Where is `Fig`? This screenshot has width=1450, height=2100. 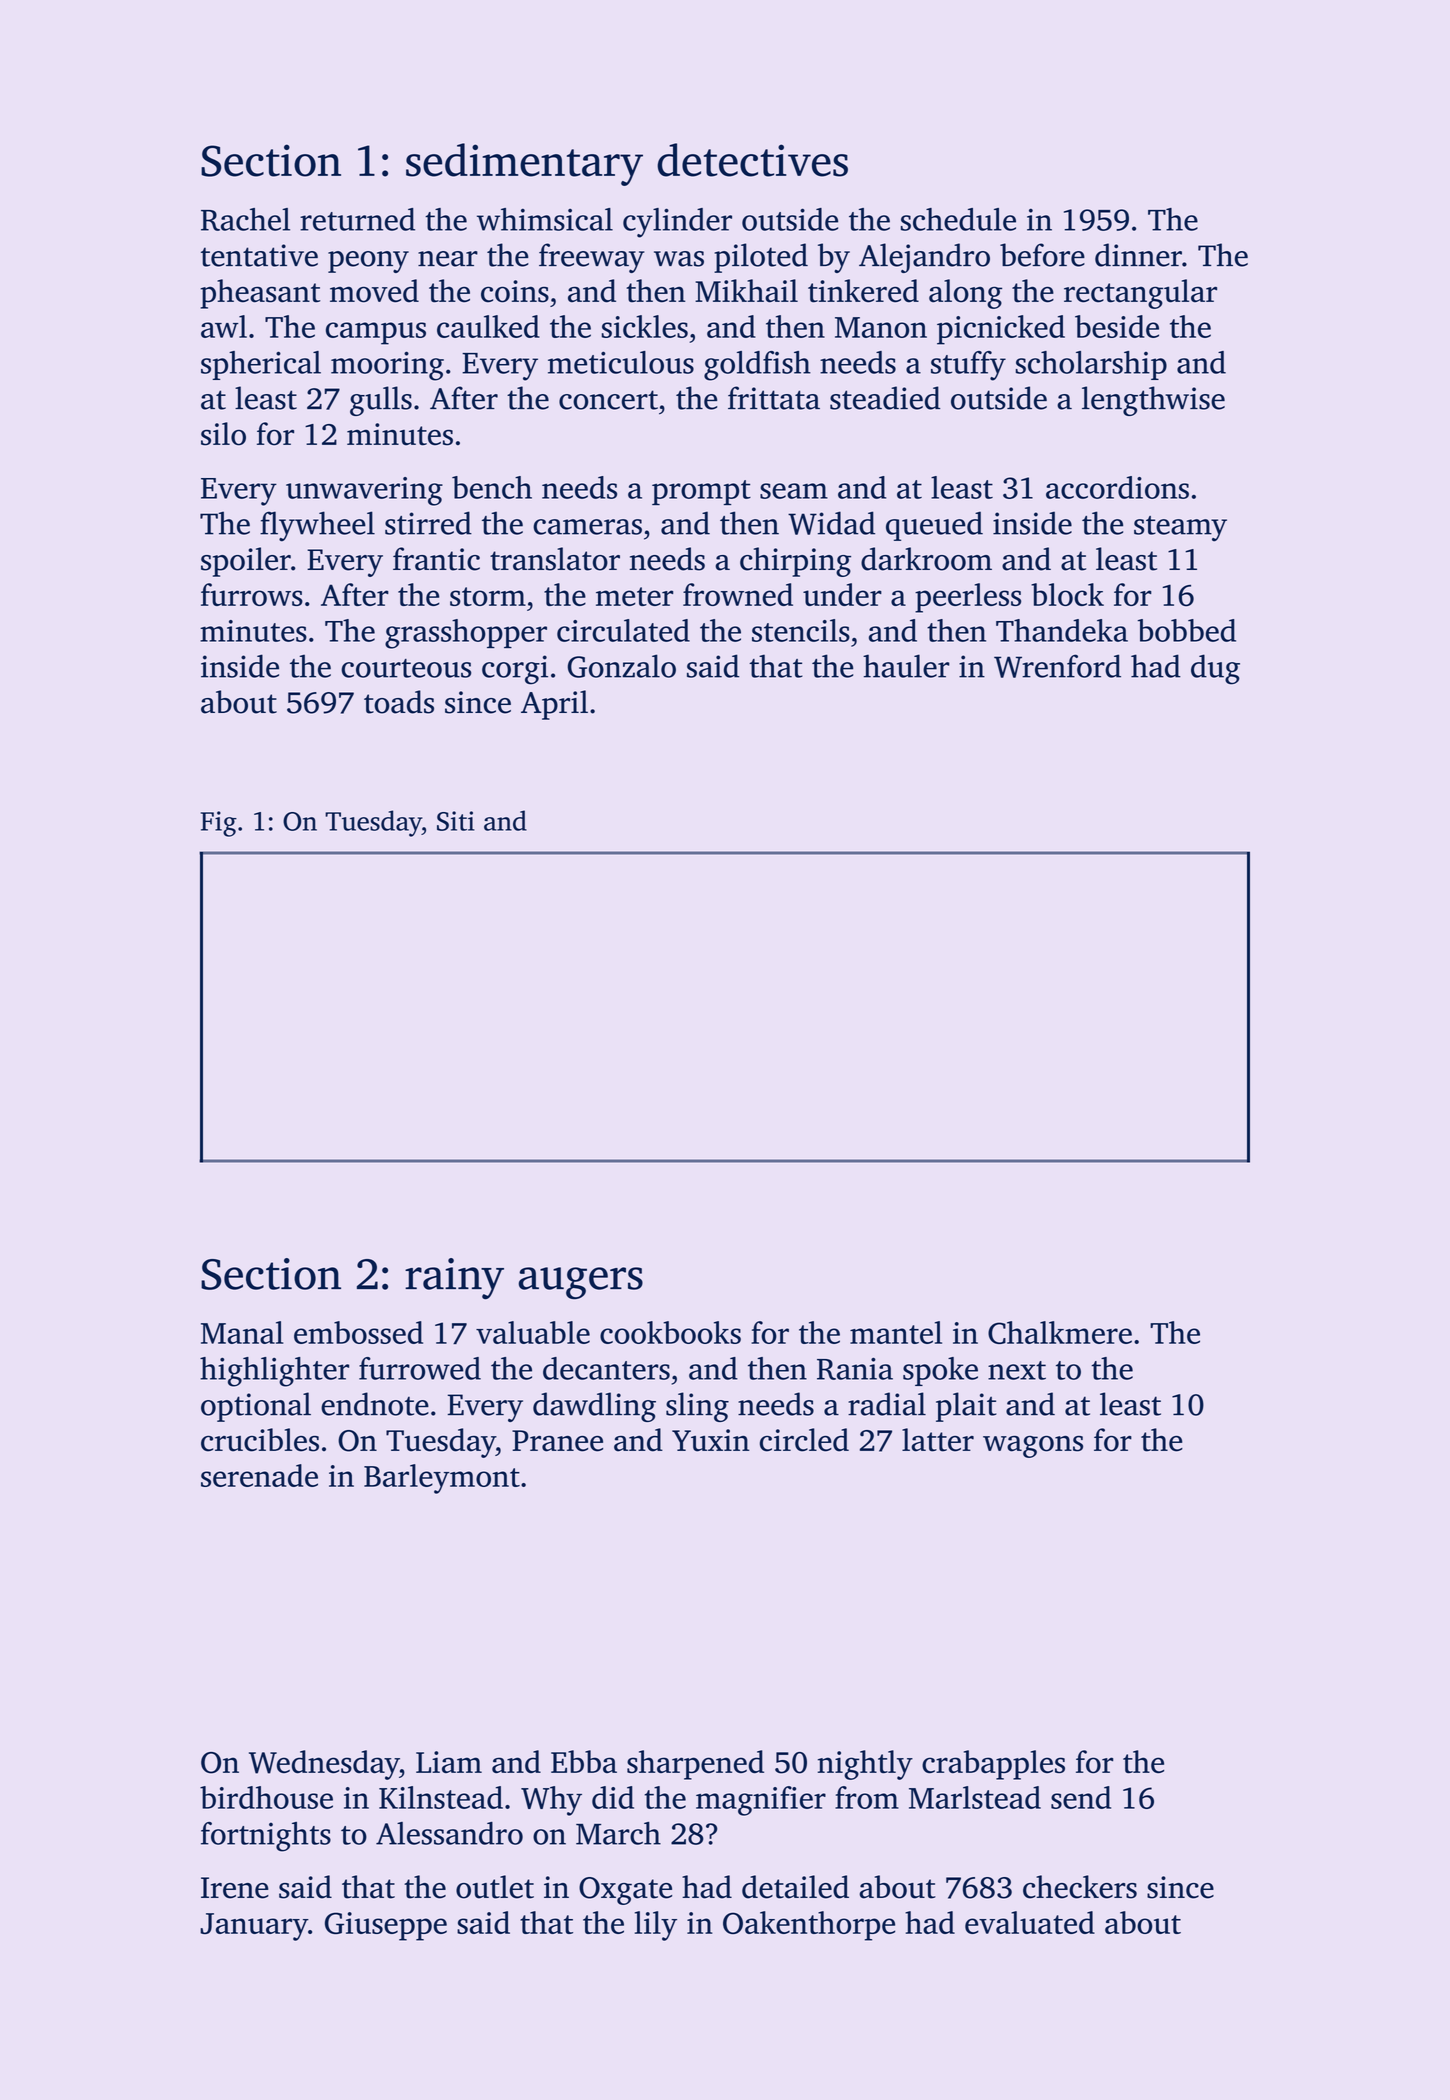
Fig is located at coordinates (219, 824).
